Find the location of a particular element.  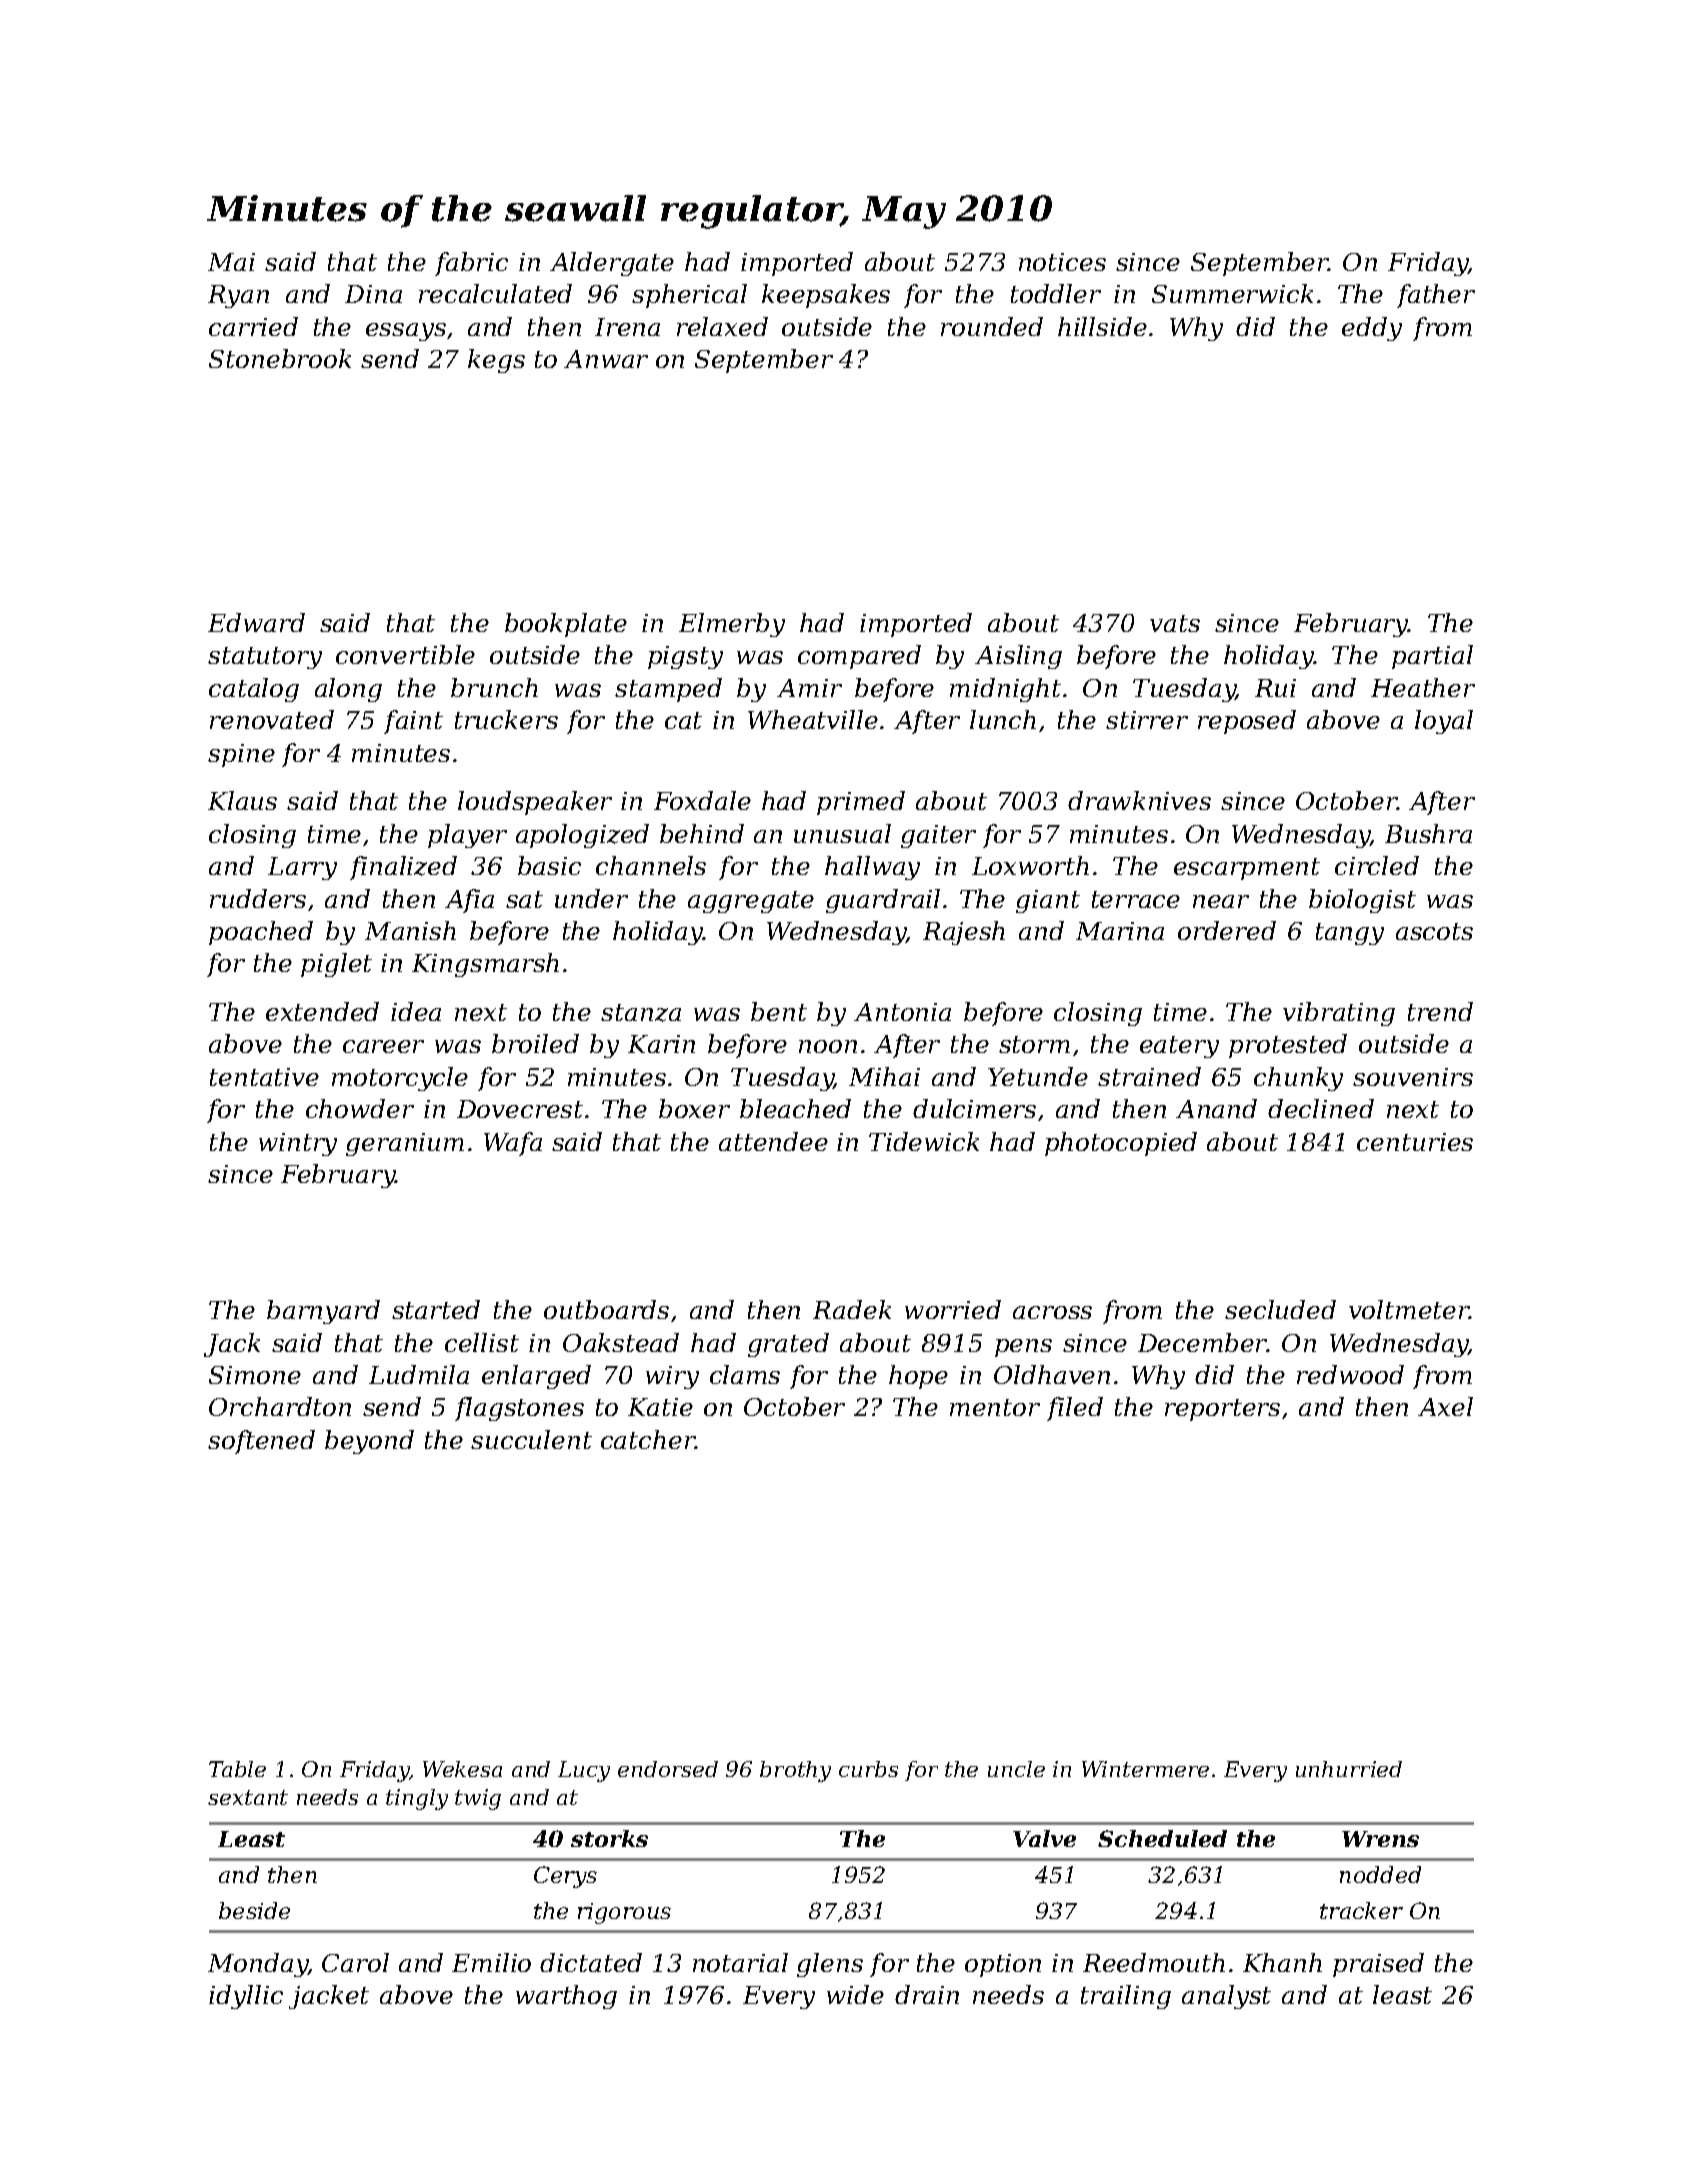

Aldergate is located at coordinates (612, 264).
